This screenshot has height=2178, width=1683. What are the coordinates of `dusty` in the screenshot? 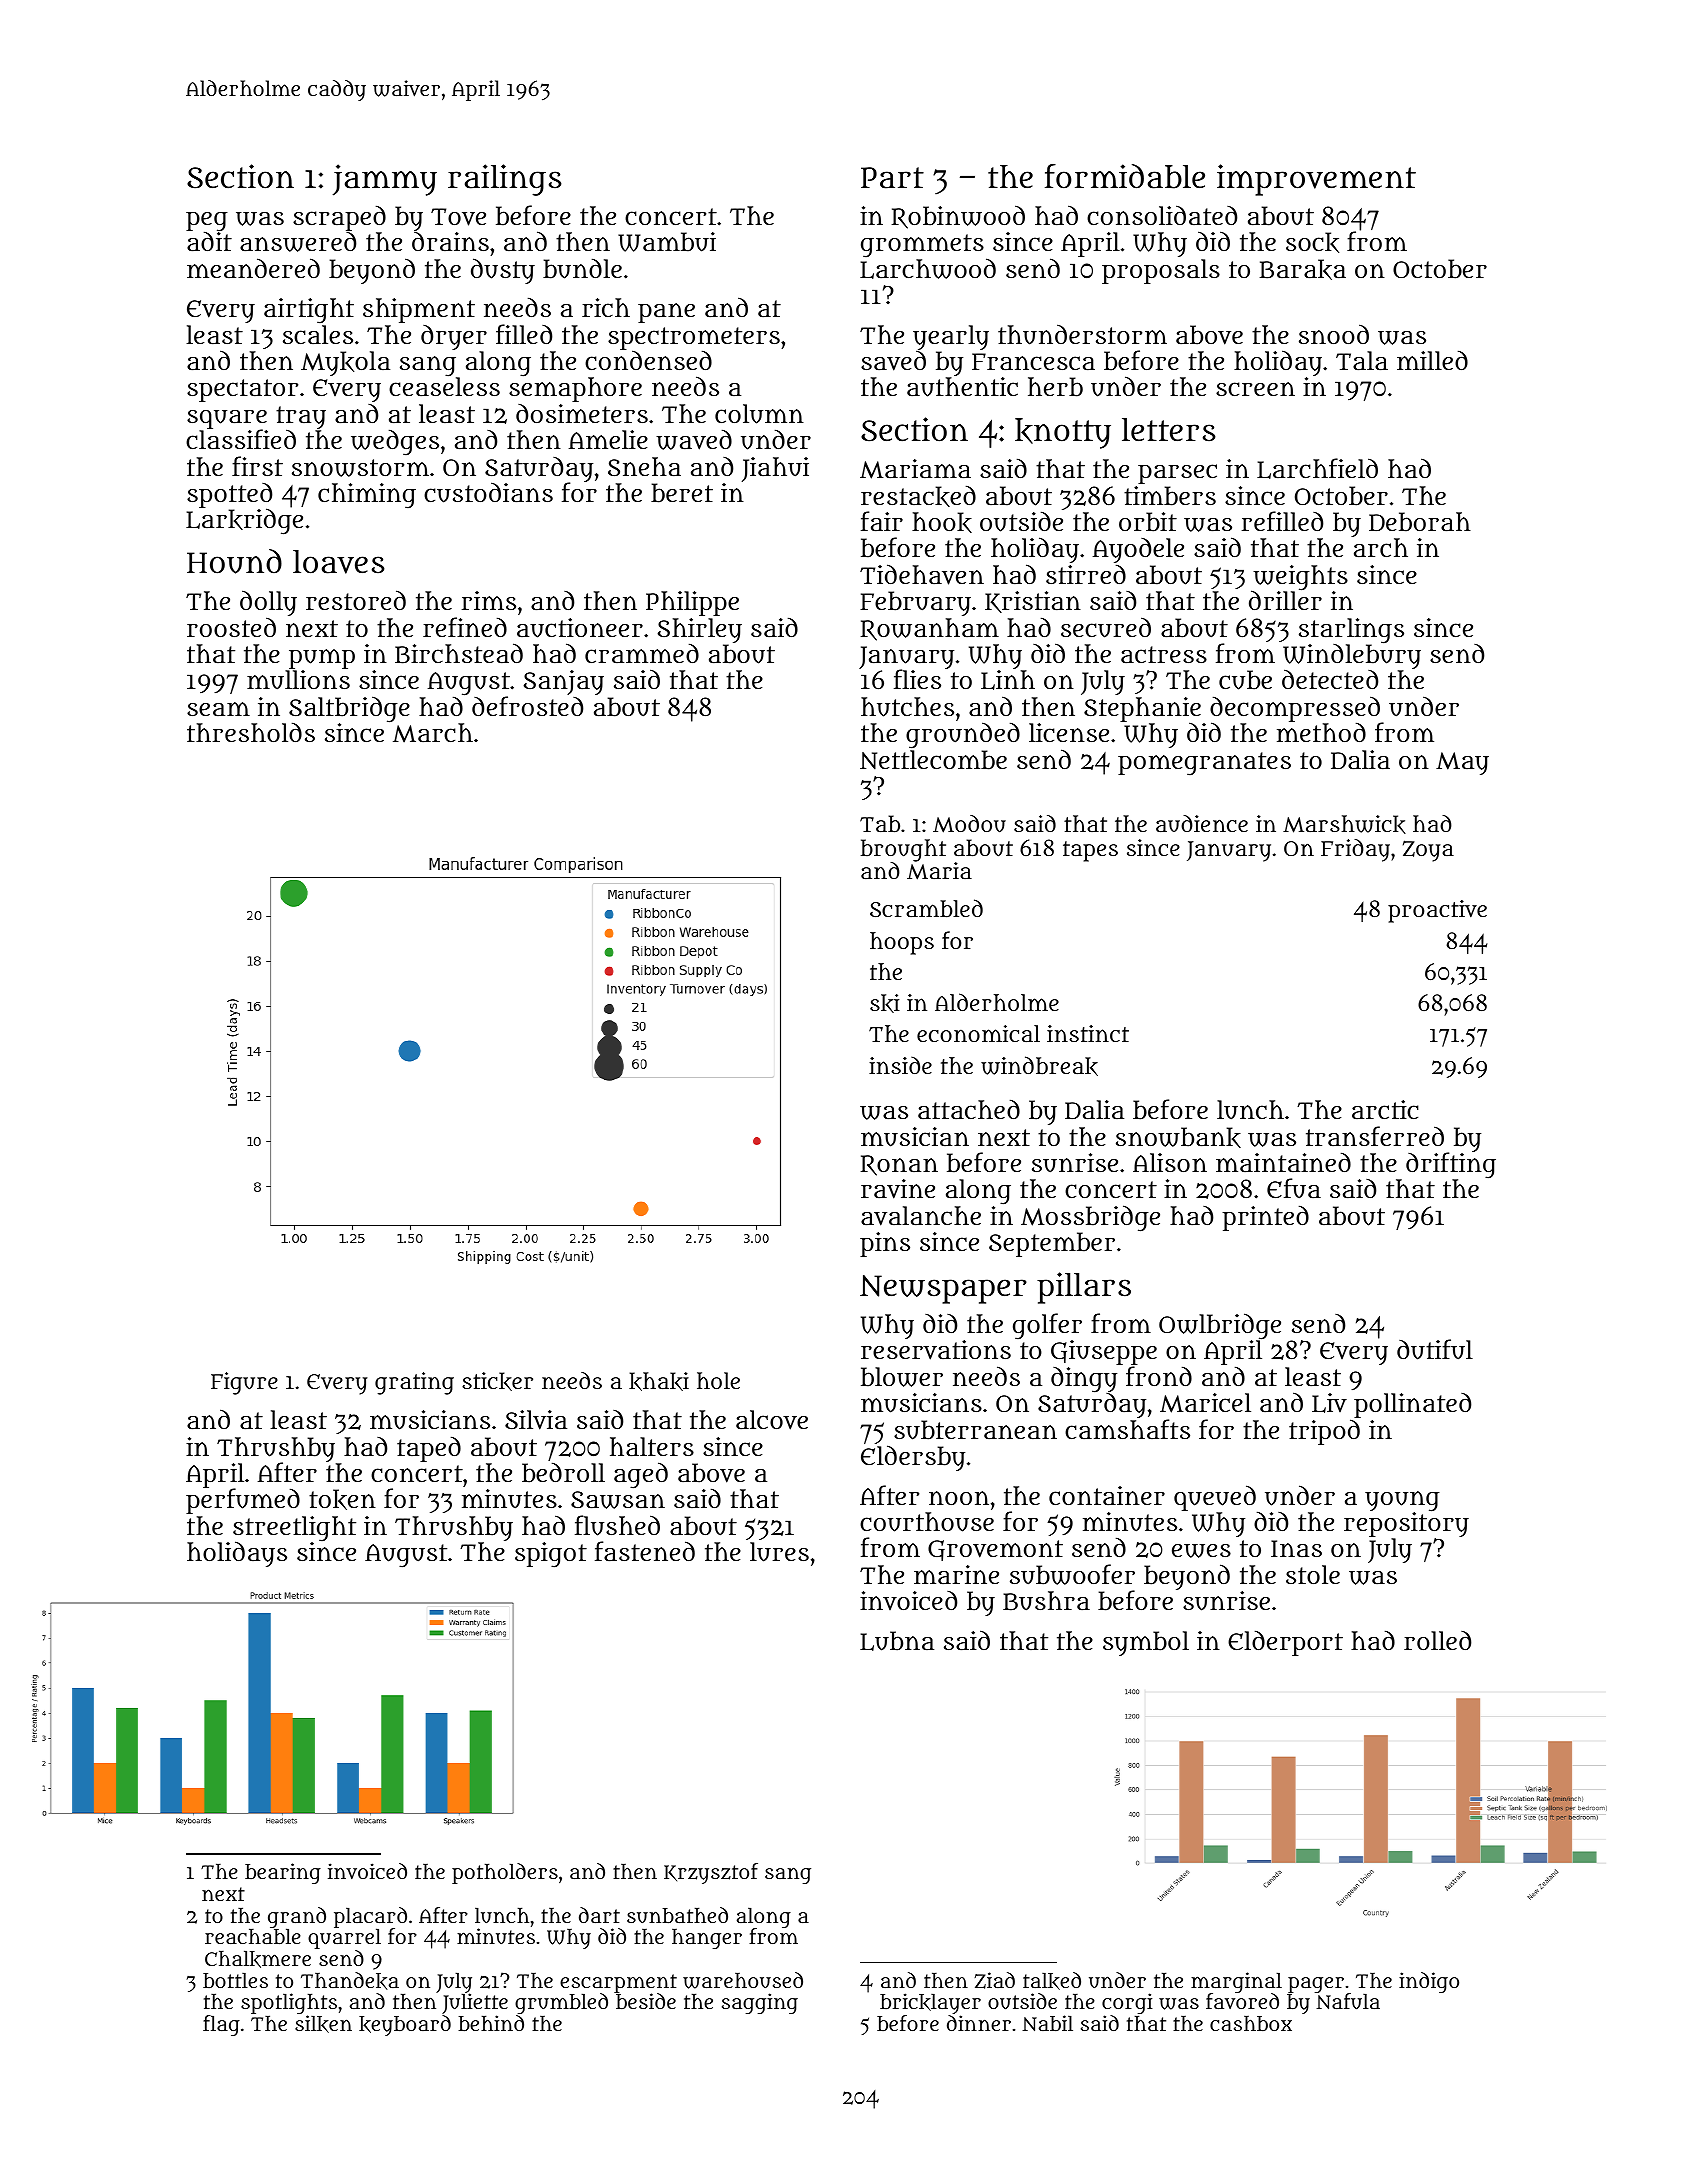 It's located at (503, 271).
